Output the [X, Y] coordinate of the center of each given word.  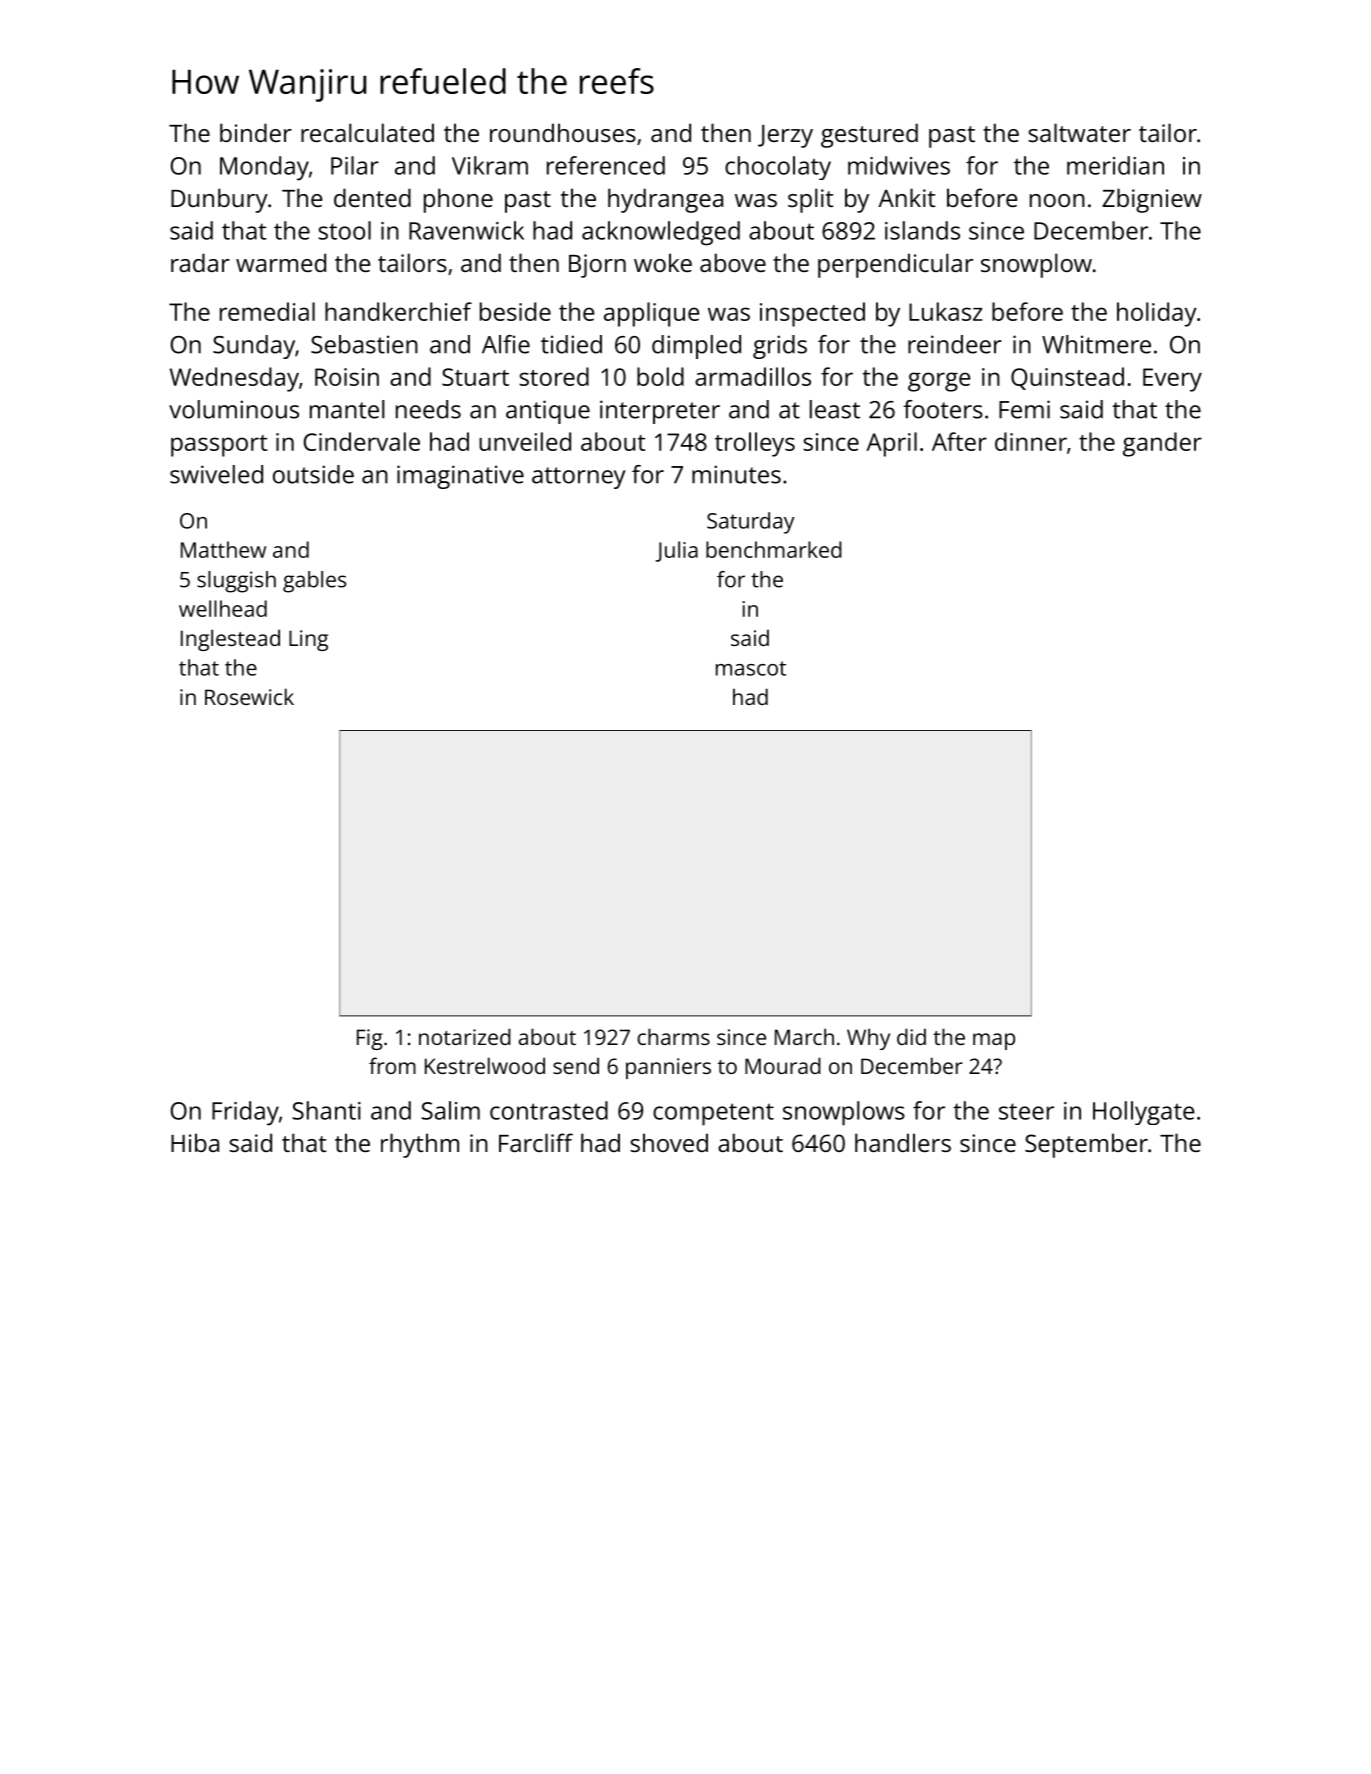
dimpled [696, 347]
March [804, 1036]
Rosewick [249, 696]
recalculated [367, 132]
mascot [751, 668]
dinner [1031, 441]
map [994, 1041]
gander [1162, 444]
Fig [370, 1039]
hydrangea [665, 200]
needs [428, 409]
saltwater [1079, 132]
